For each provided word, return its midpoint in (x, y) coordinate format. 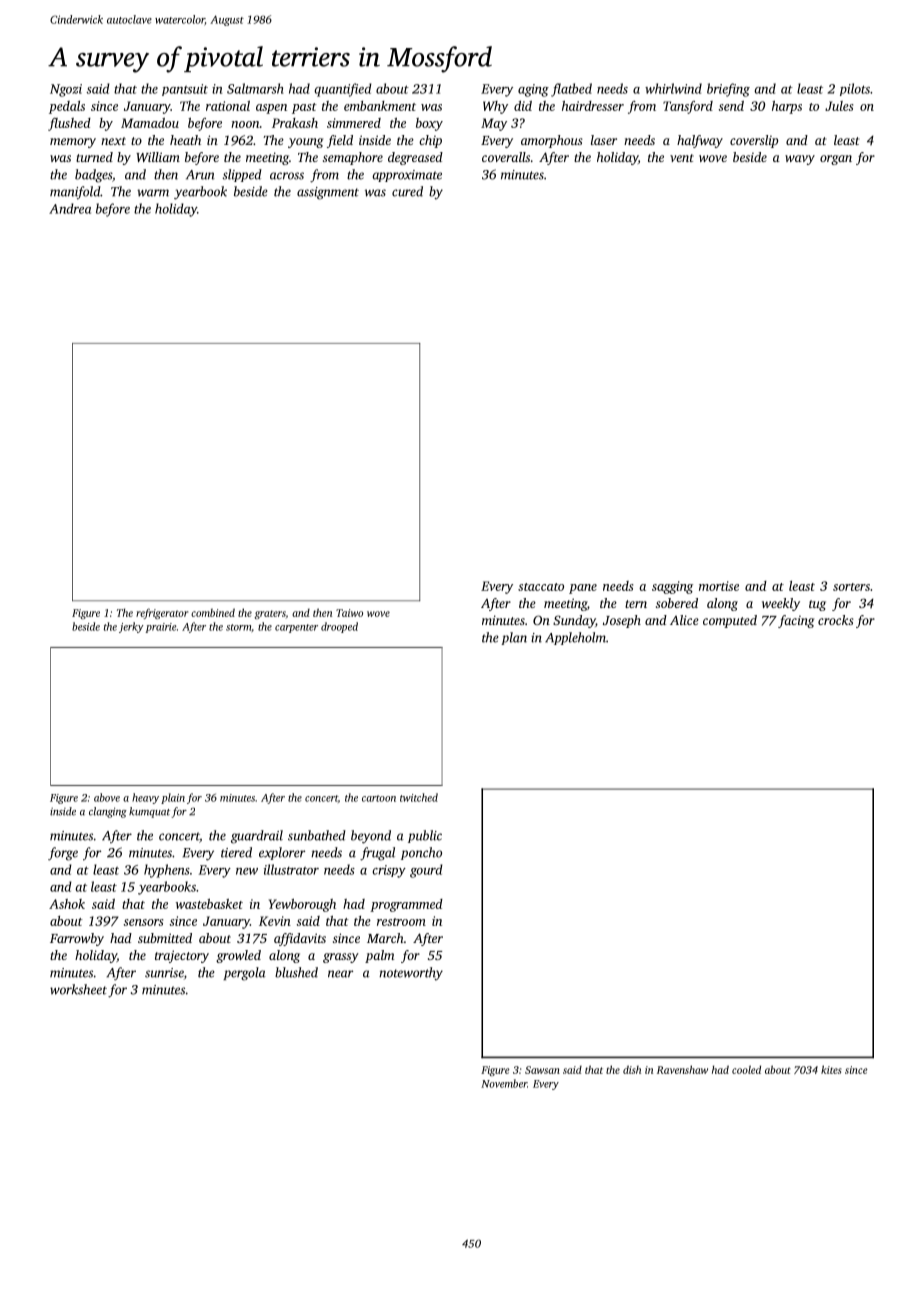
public (425, 836)
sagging (672, 587)
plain (173, 798)
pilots (855, 89)
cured (407, 191)
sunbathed (317, 835)
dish (632, 1069)
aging (533, 90)
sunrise (164, 973)
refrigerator (162, 613)
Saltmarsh (255, 88)
